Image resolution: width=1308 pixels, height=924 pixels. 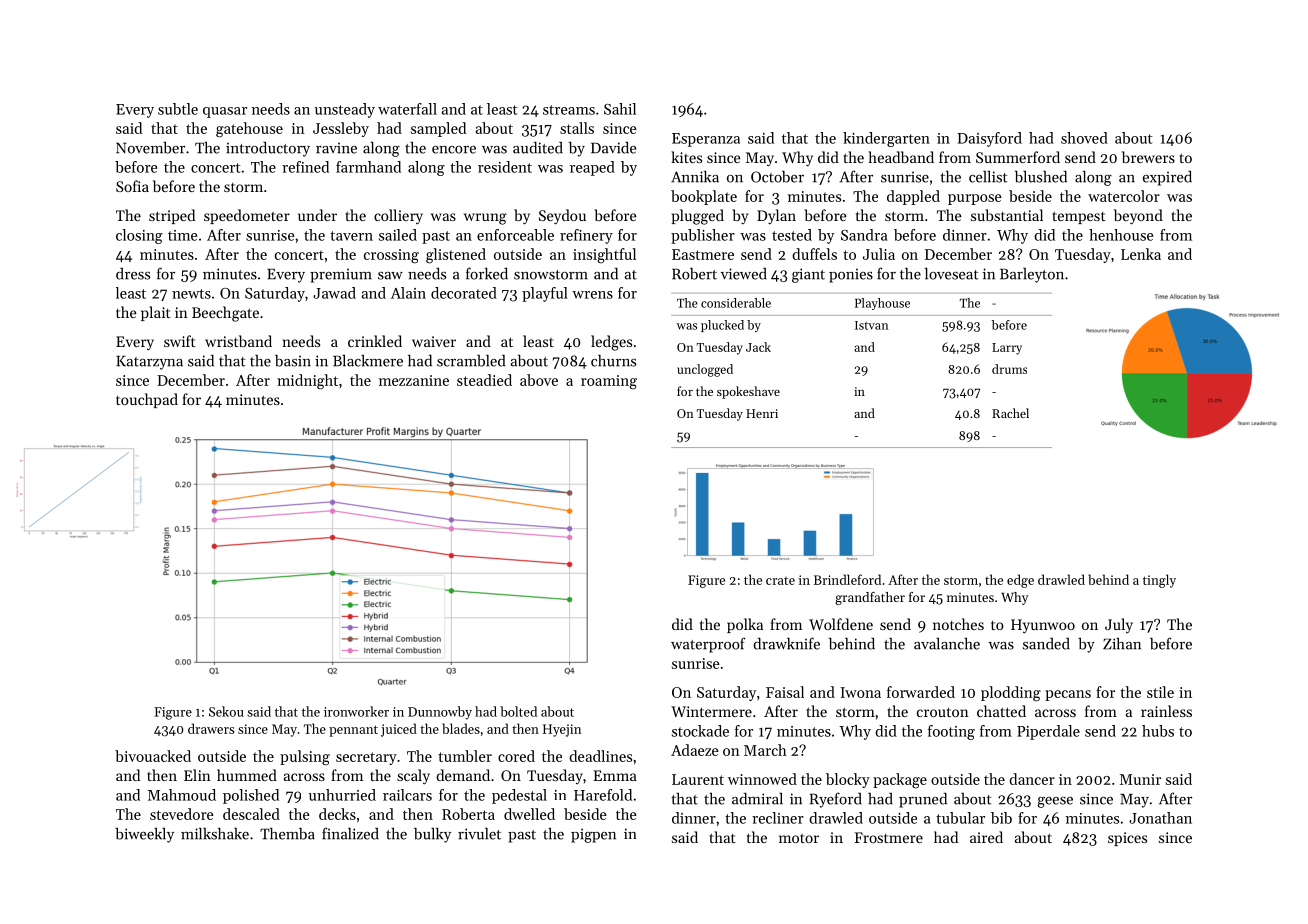 I want to click on Munir, so click(x=1140, y=779).
